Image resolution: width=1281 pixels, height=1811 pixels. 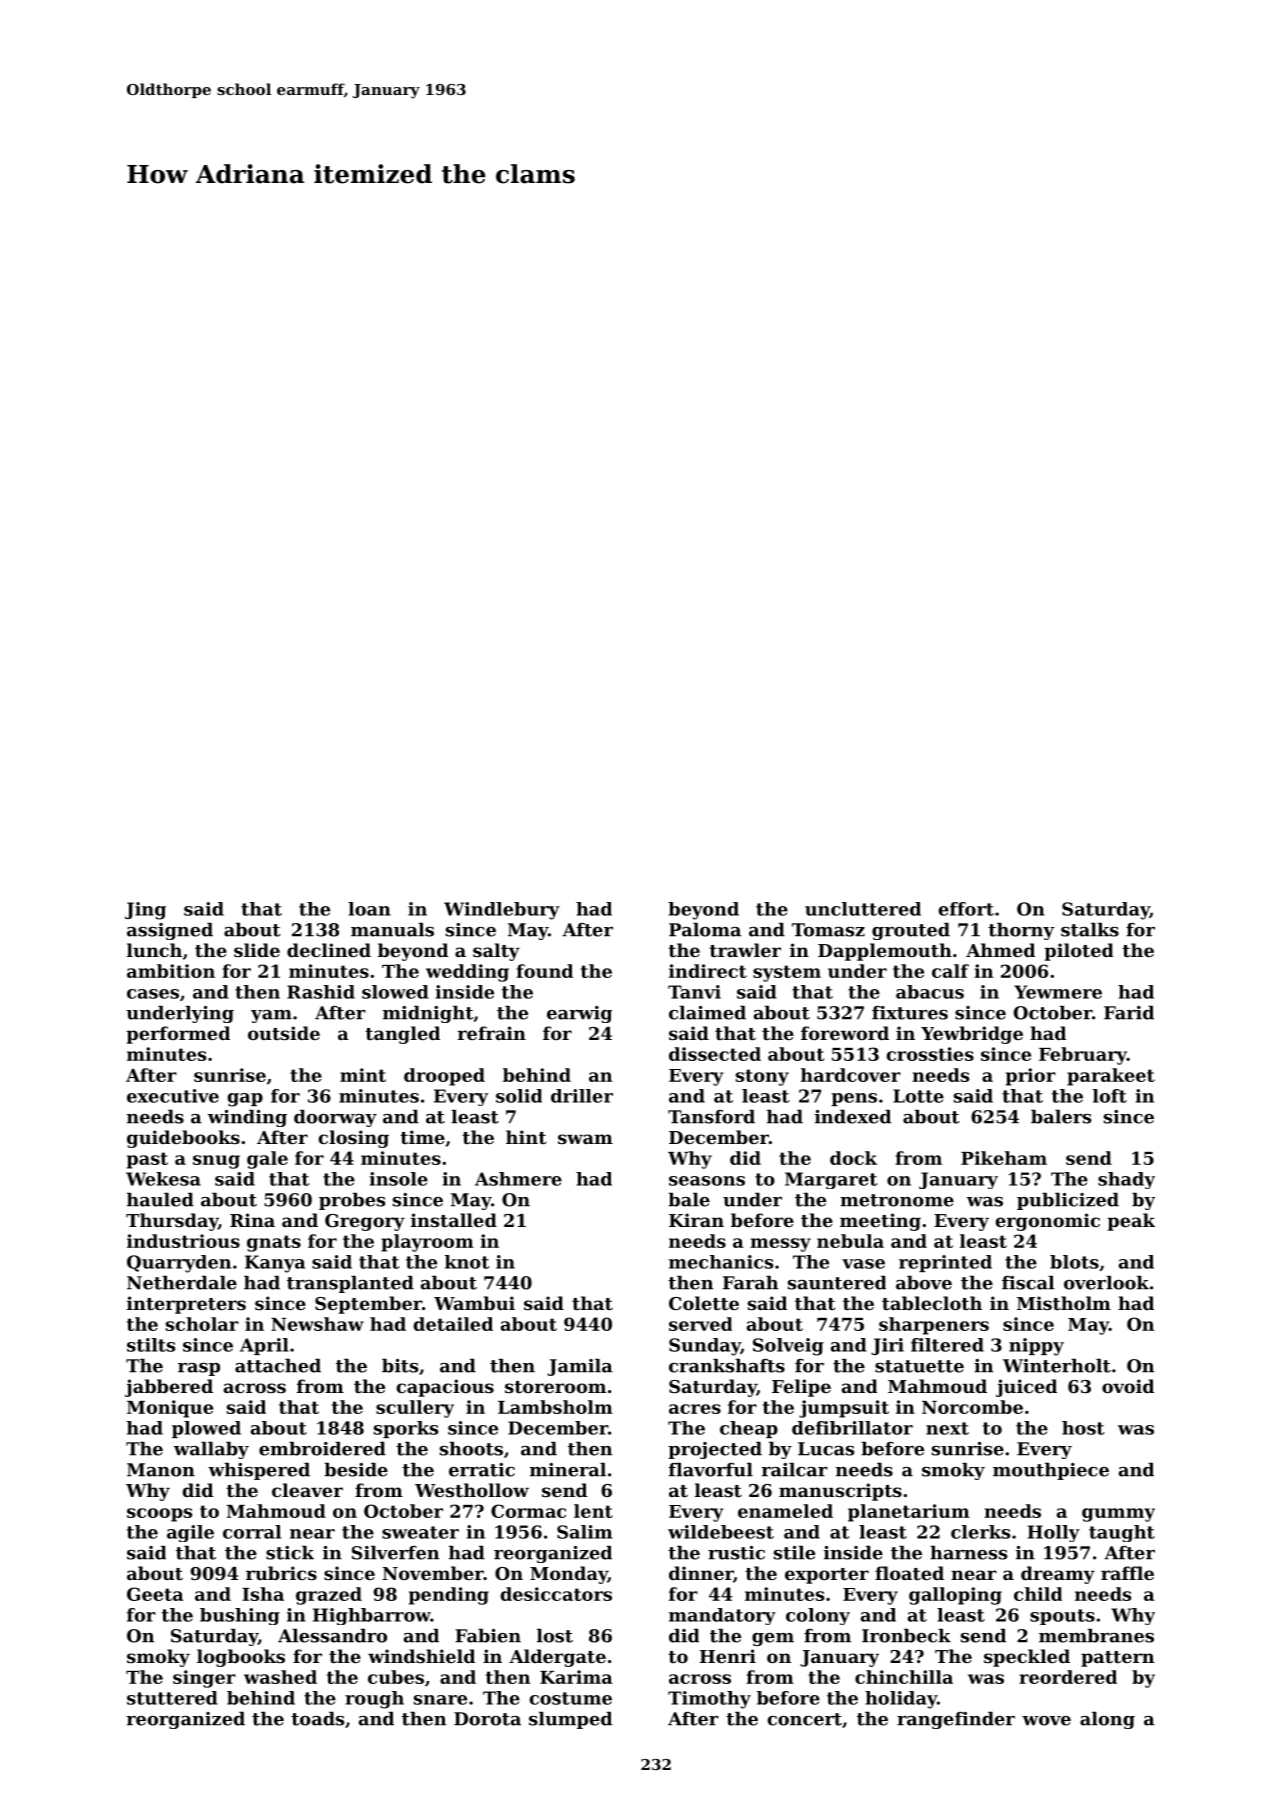 What do you see at coordinates (518, 1179) in the page?
I see `Ashmere` at bounding box center [518, 1179].
